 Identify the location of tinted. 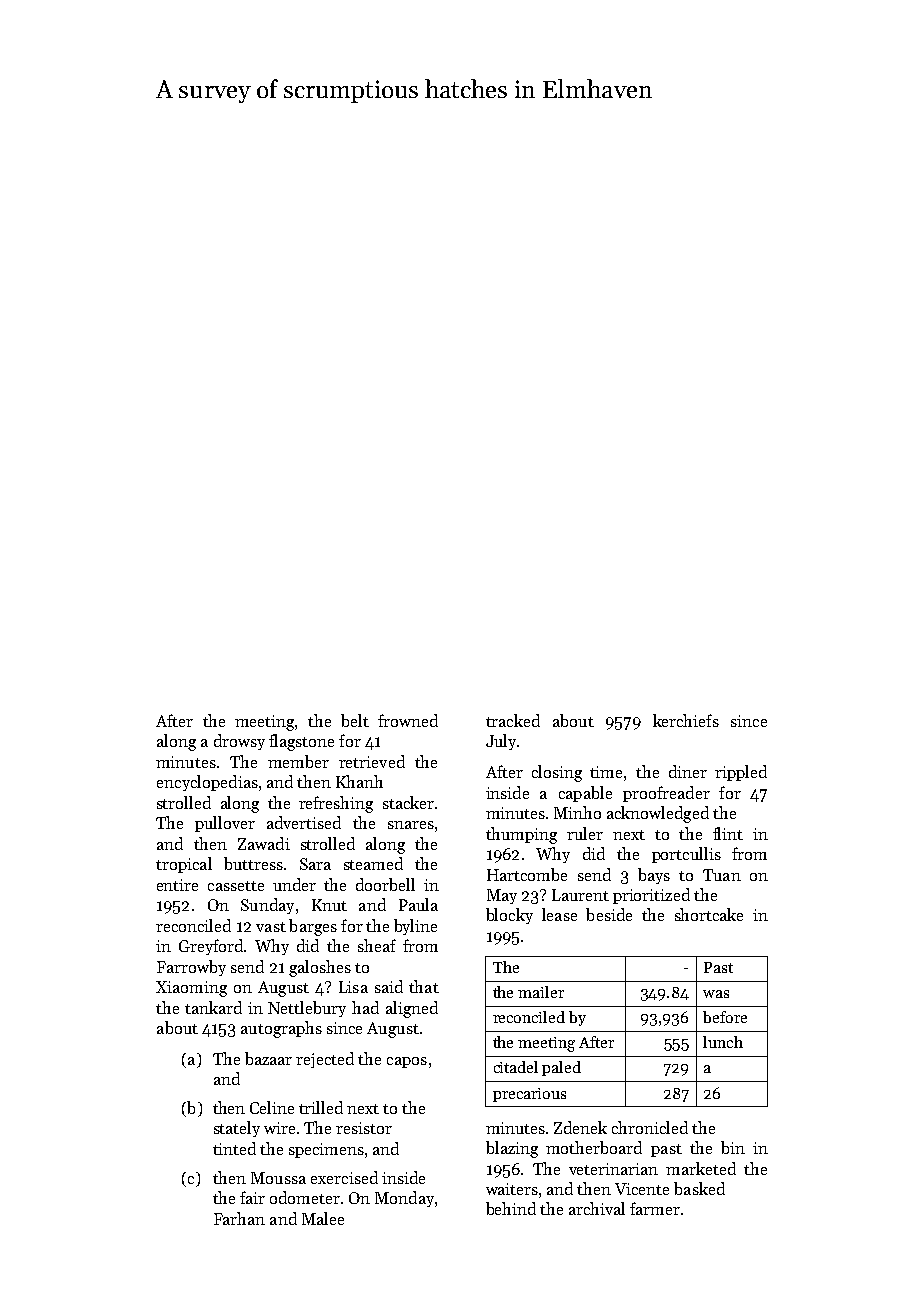
(234, 1148).
